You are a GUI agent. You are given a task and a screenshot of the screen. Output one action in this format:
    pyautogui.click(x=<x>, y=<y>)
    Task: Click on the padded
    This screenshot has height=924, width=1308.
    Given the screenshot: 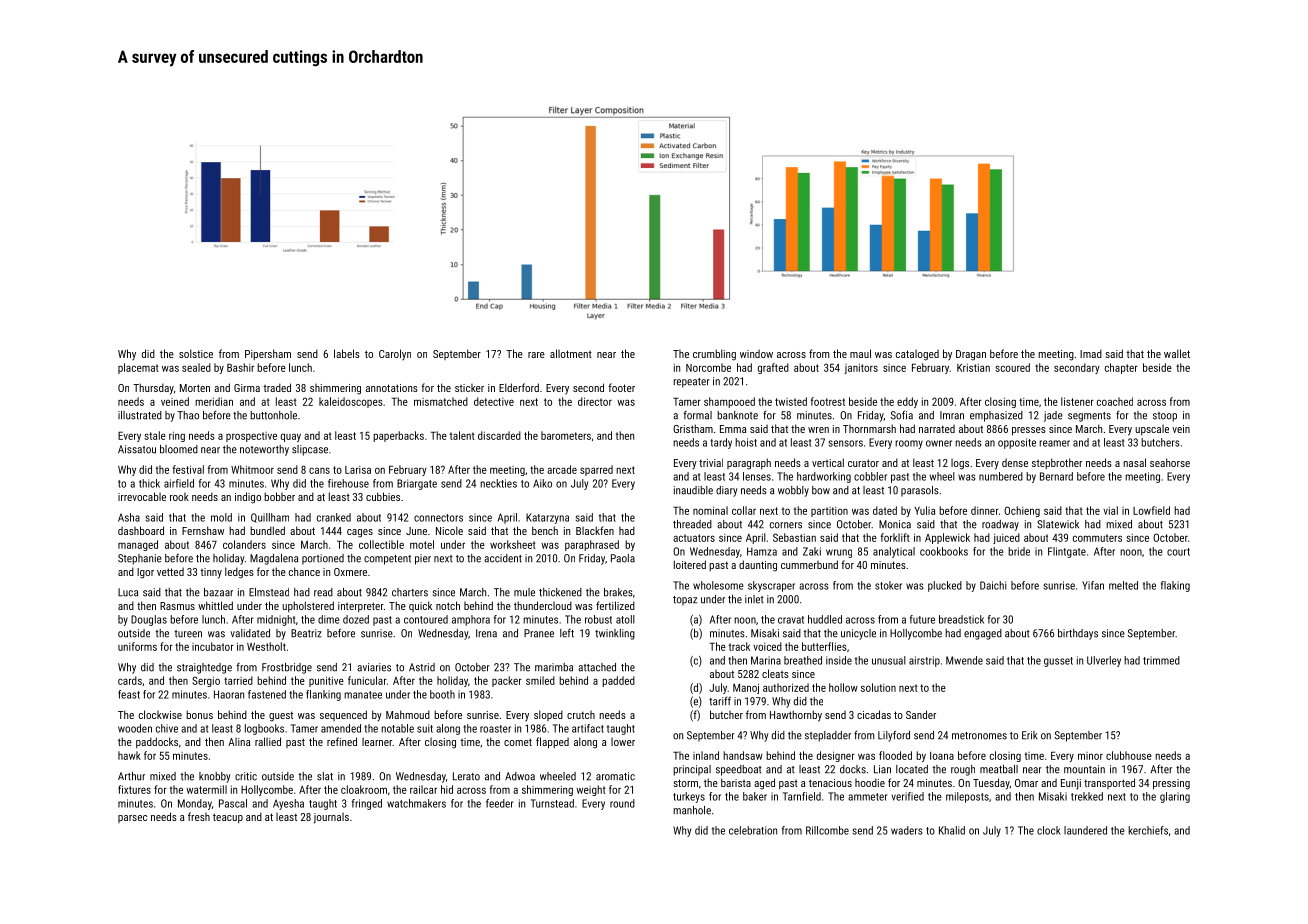 What is the action you would take?
    pyautogui.click(x=618, y=681)
